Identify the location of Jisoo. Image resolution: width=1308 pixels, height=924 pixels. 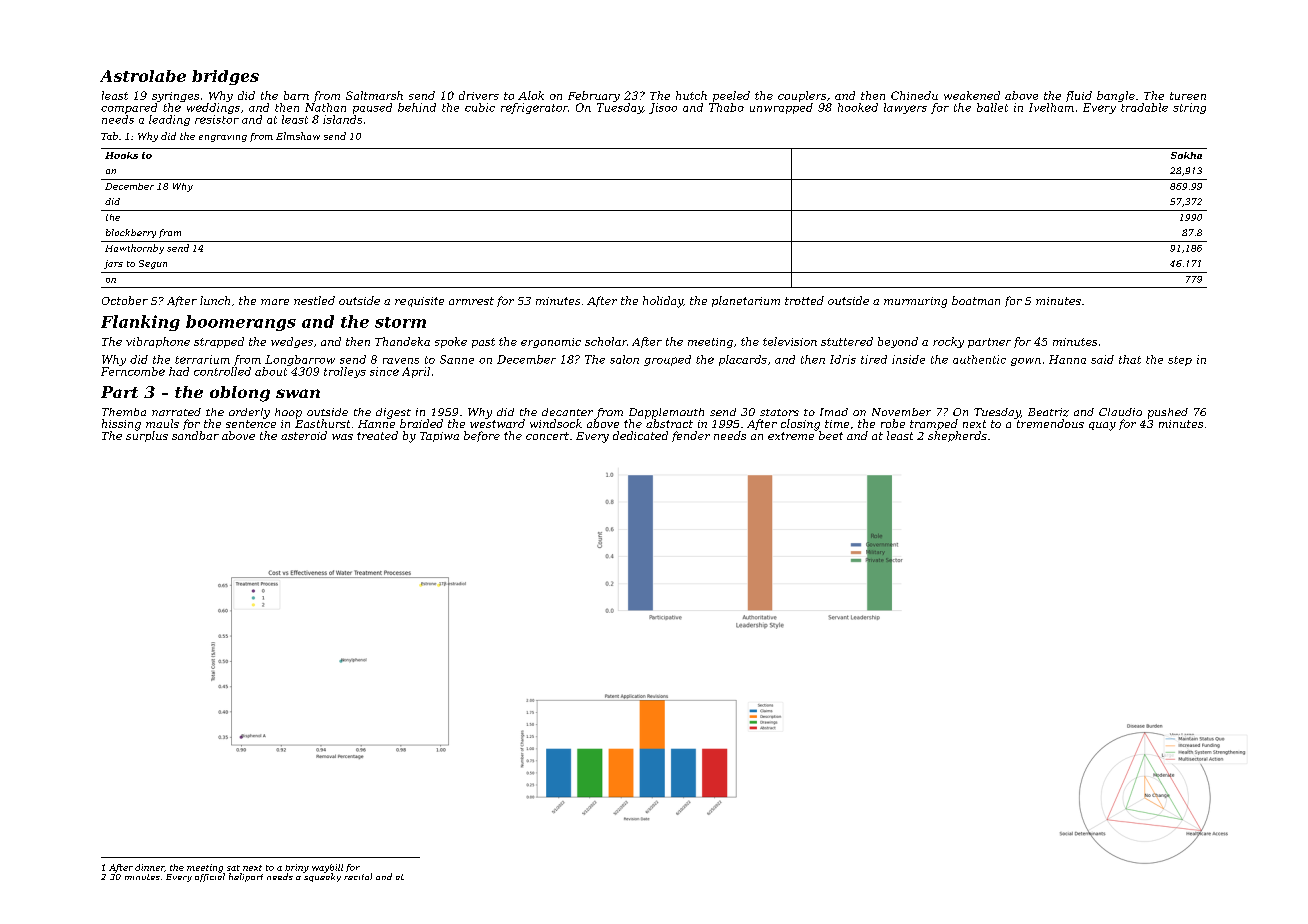
(663, 108).
